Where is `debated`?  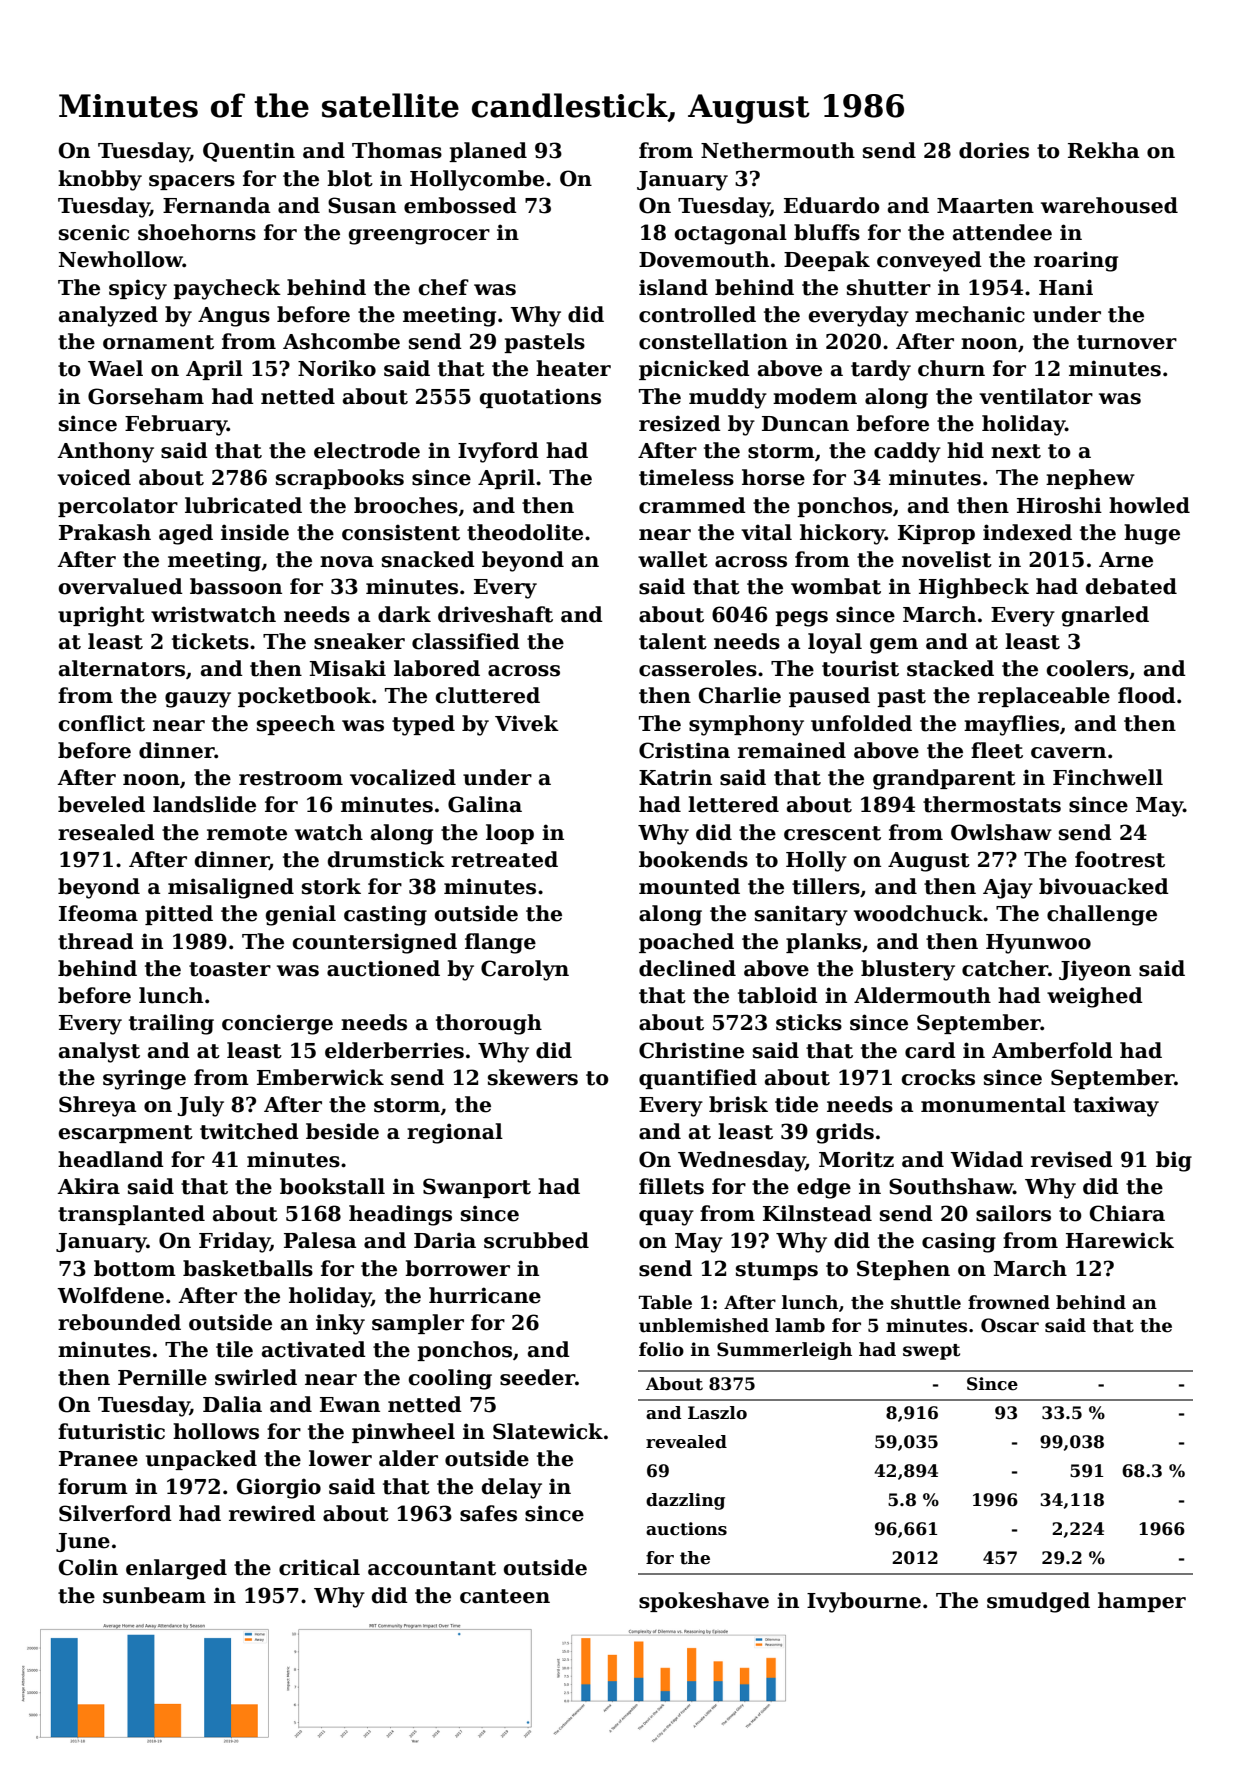
debated is located at coordinates (1131, 586).
